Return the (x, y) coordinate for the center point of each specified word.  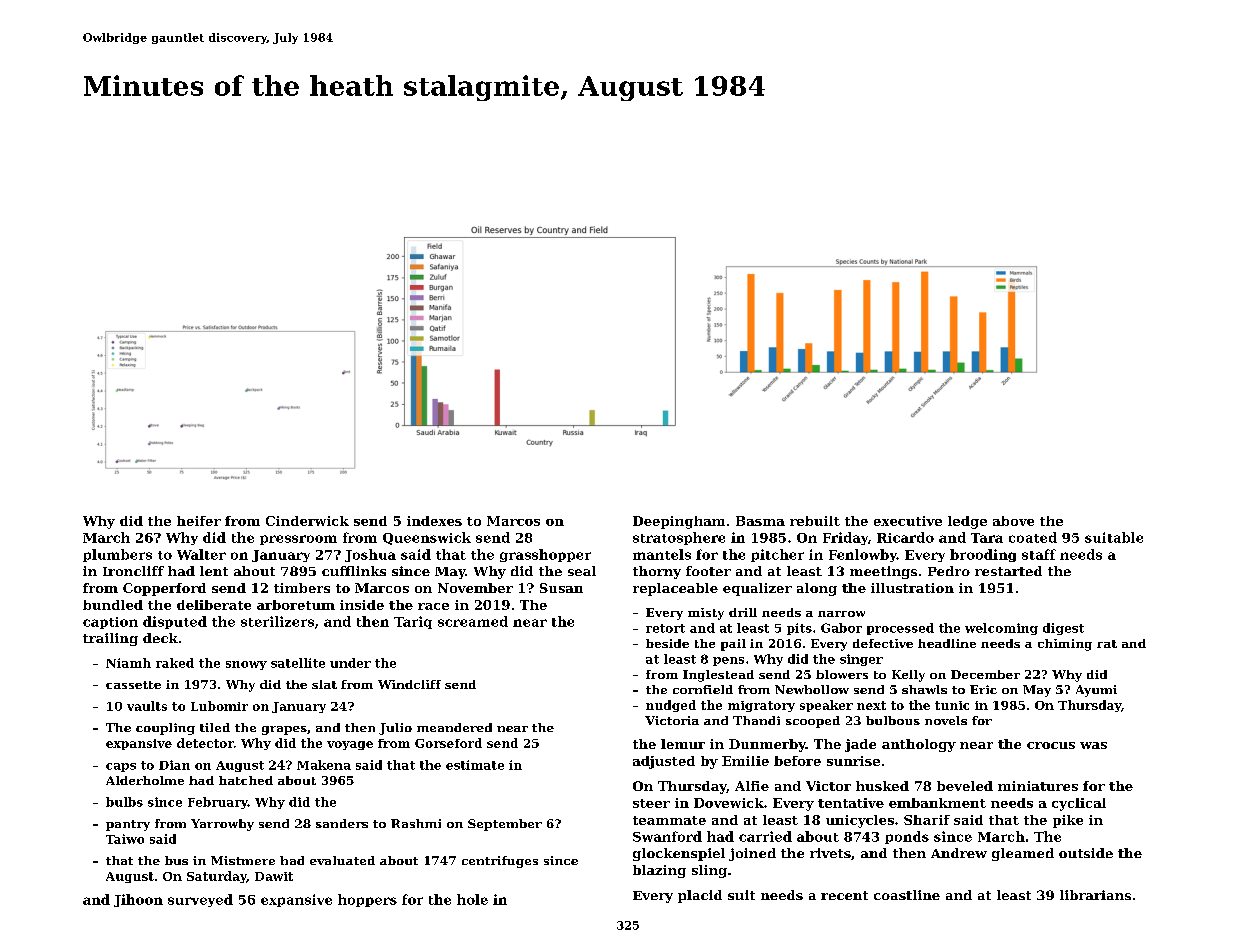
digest (1063, 629)
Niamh (128, 663)
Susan (561, 588)
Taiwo (125, 839)
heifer (199, 521)
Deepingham (679, 522)
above (1013, 521)
